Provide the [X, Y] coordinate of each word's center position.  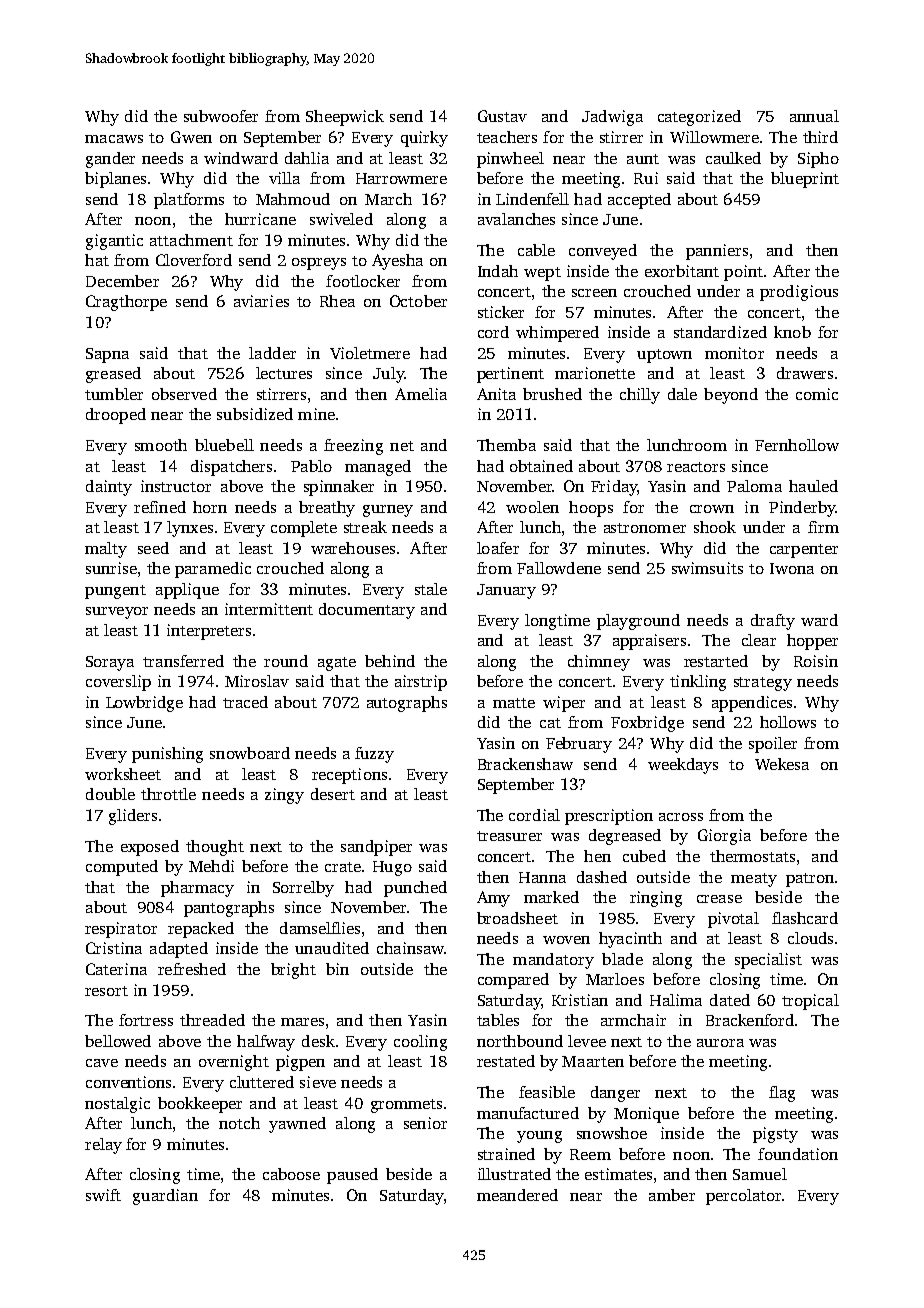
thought [215, 848]
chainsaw [410, 948]
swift [103, 1195]
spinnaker [339, 488]
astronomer [645, 528]
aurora [720, 1043]
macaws [114, 139]
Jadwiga [612, 118]
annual [814, 116]
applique [187, 591]
